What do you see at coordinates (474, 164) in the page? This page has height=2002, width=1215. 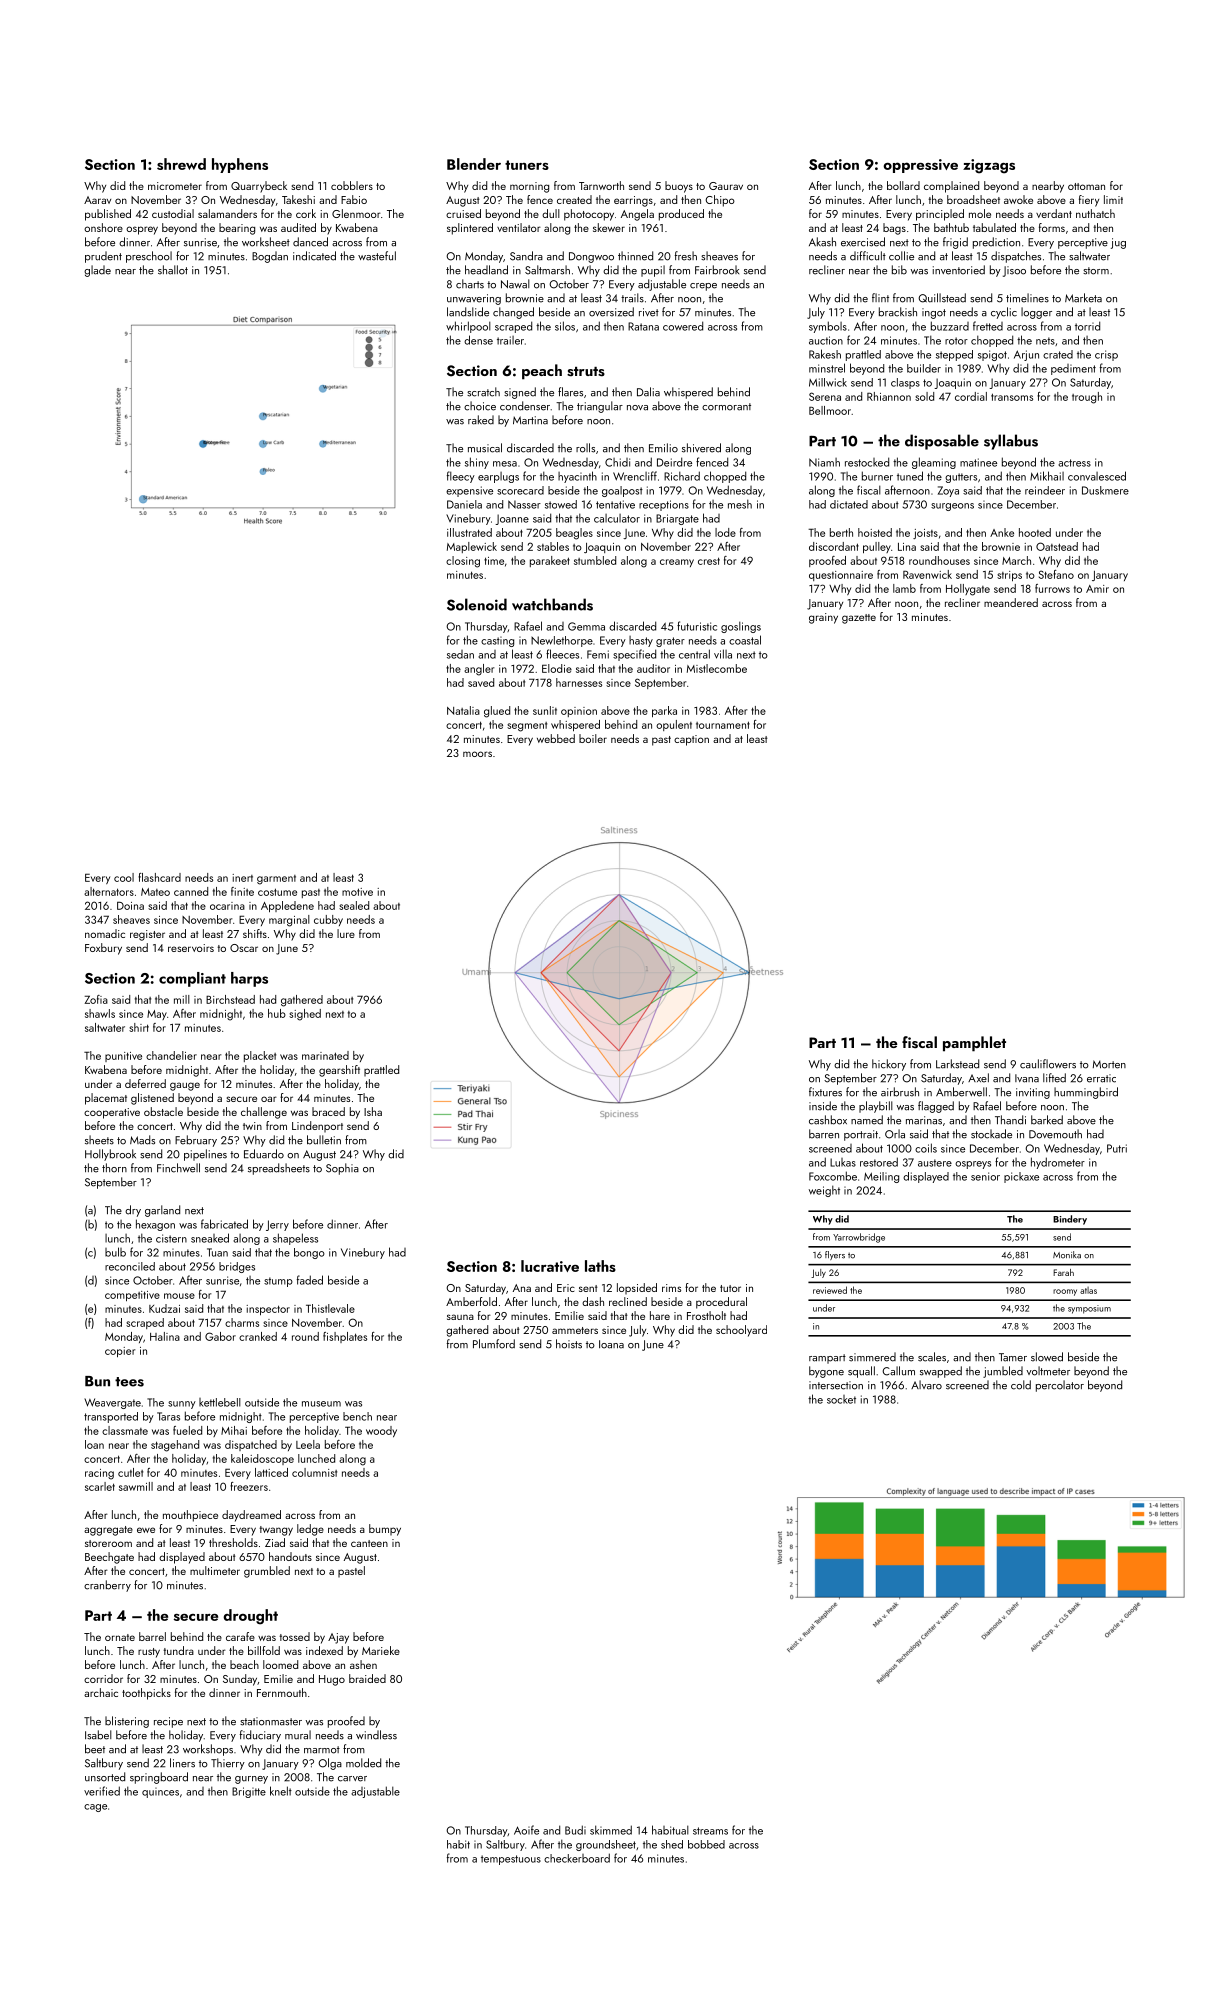 I see `Blender` at bounding box center [474, 164].
